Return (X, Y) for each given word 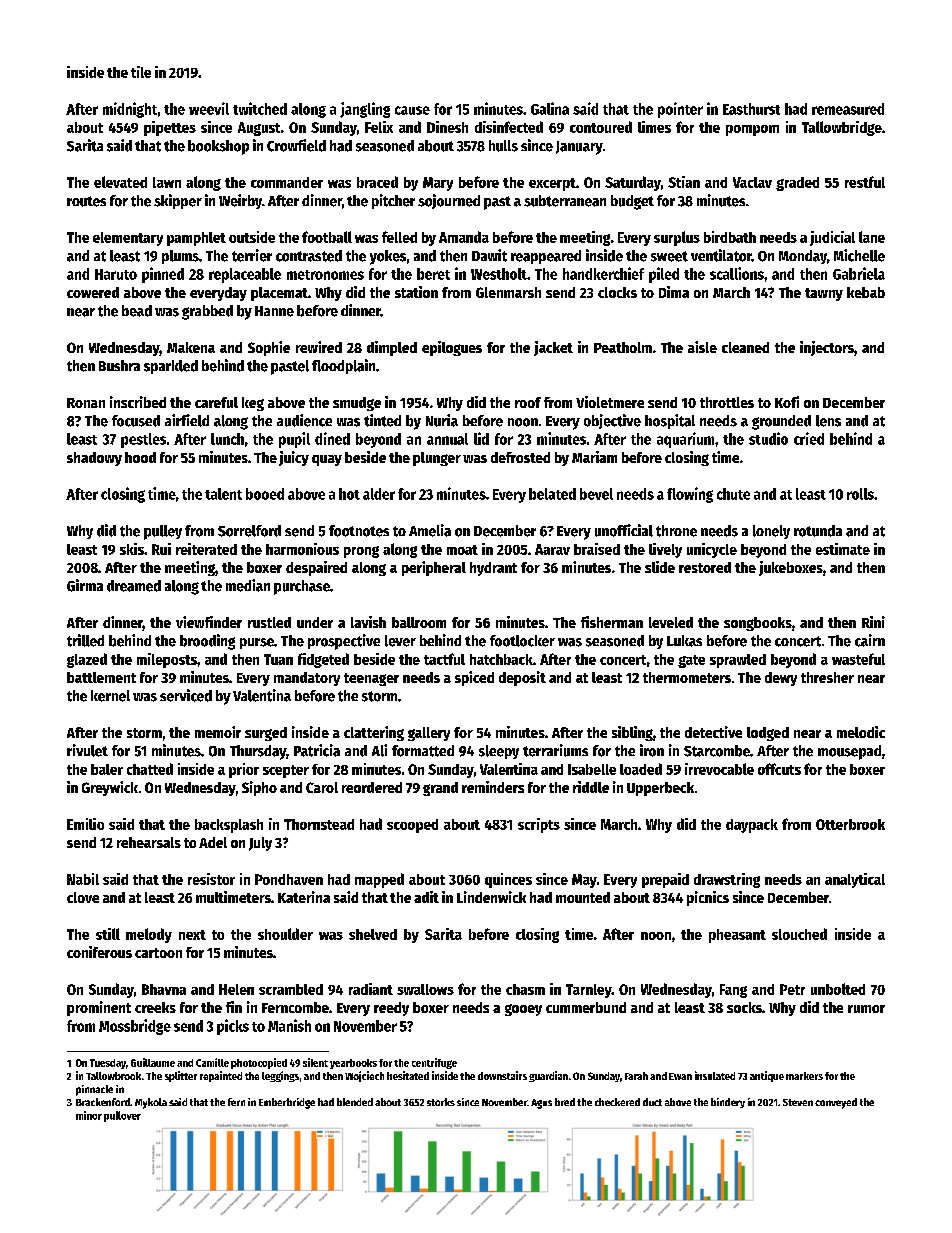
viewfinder (209, 622)
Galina (550, 108)
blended (355, 1102)
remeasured (848, 109)
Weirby (240, 201)
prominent (99, 1008)
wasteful (858, 659)
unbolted (838, 989)
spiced (474, 678)
